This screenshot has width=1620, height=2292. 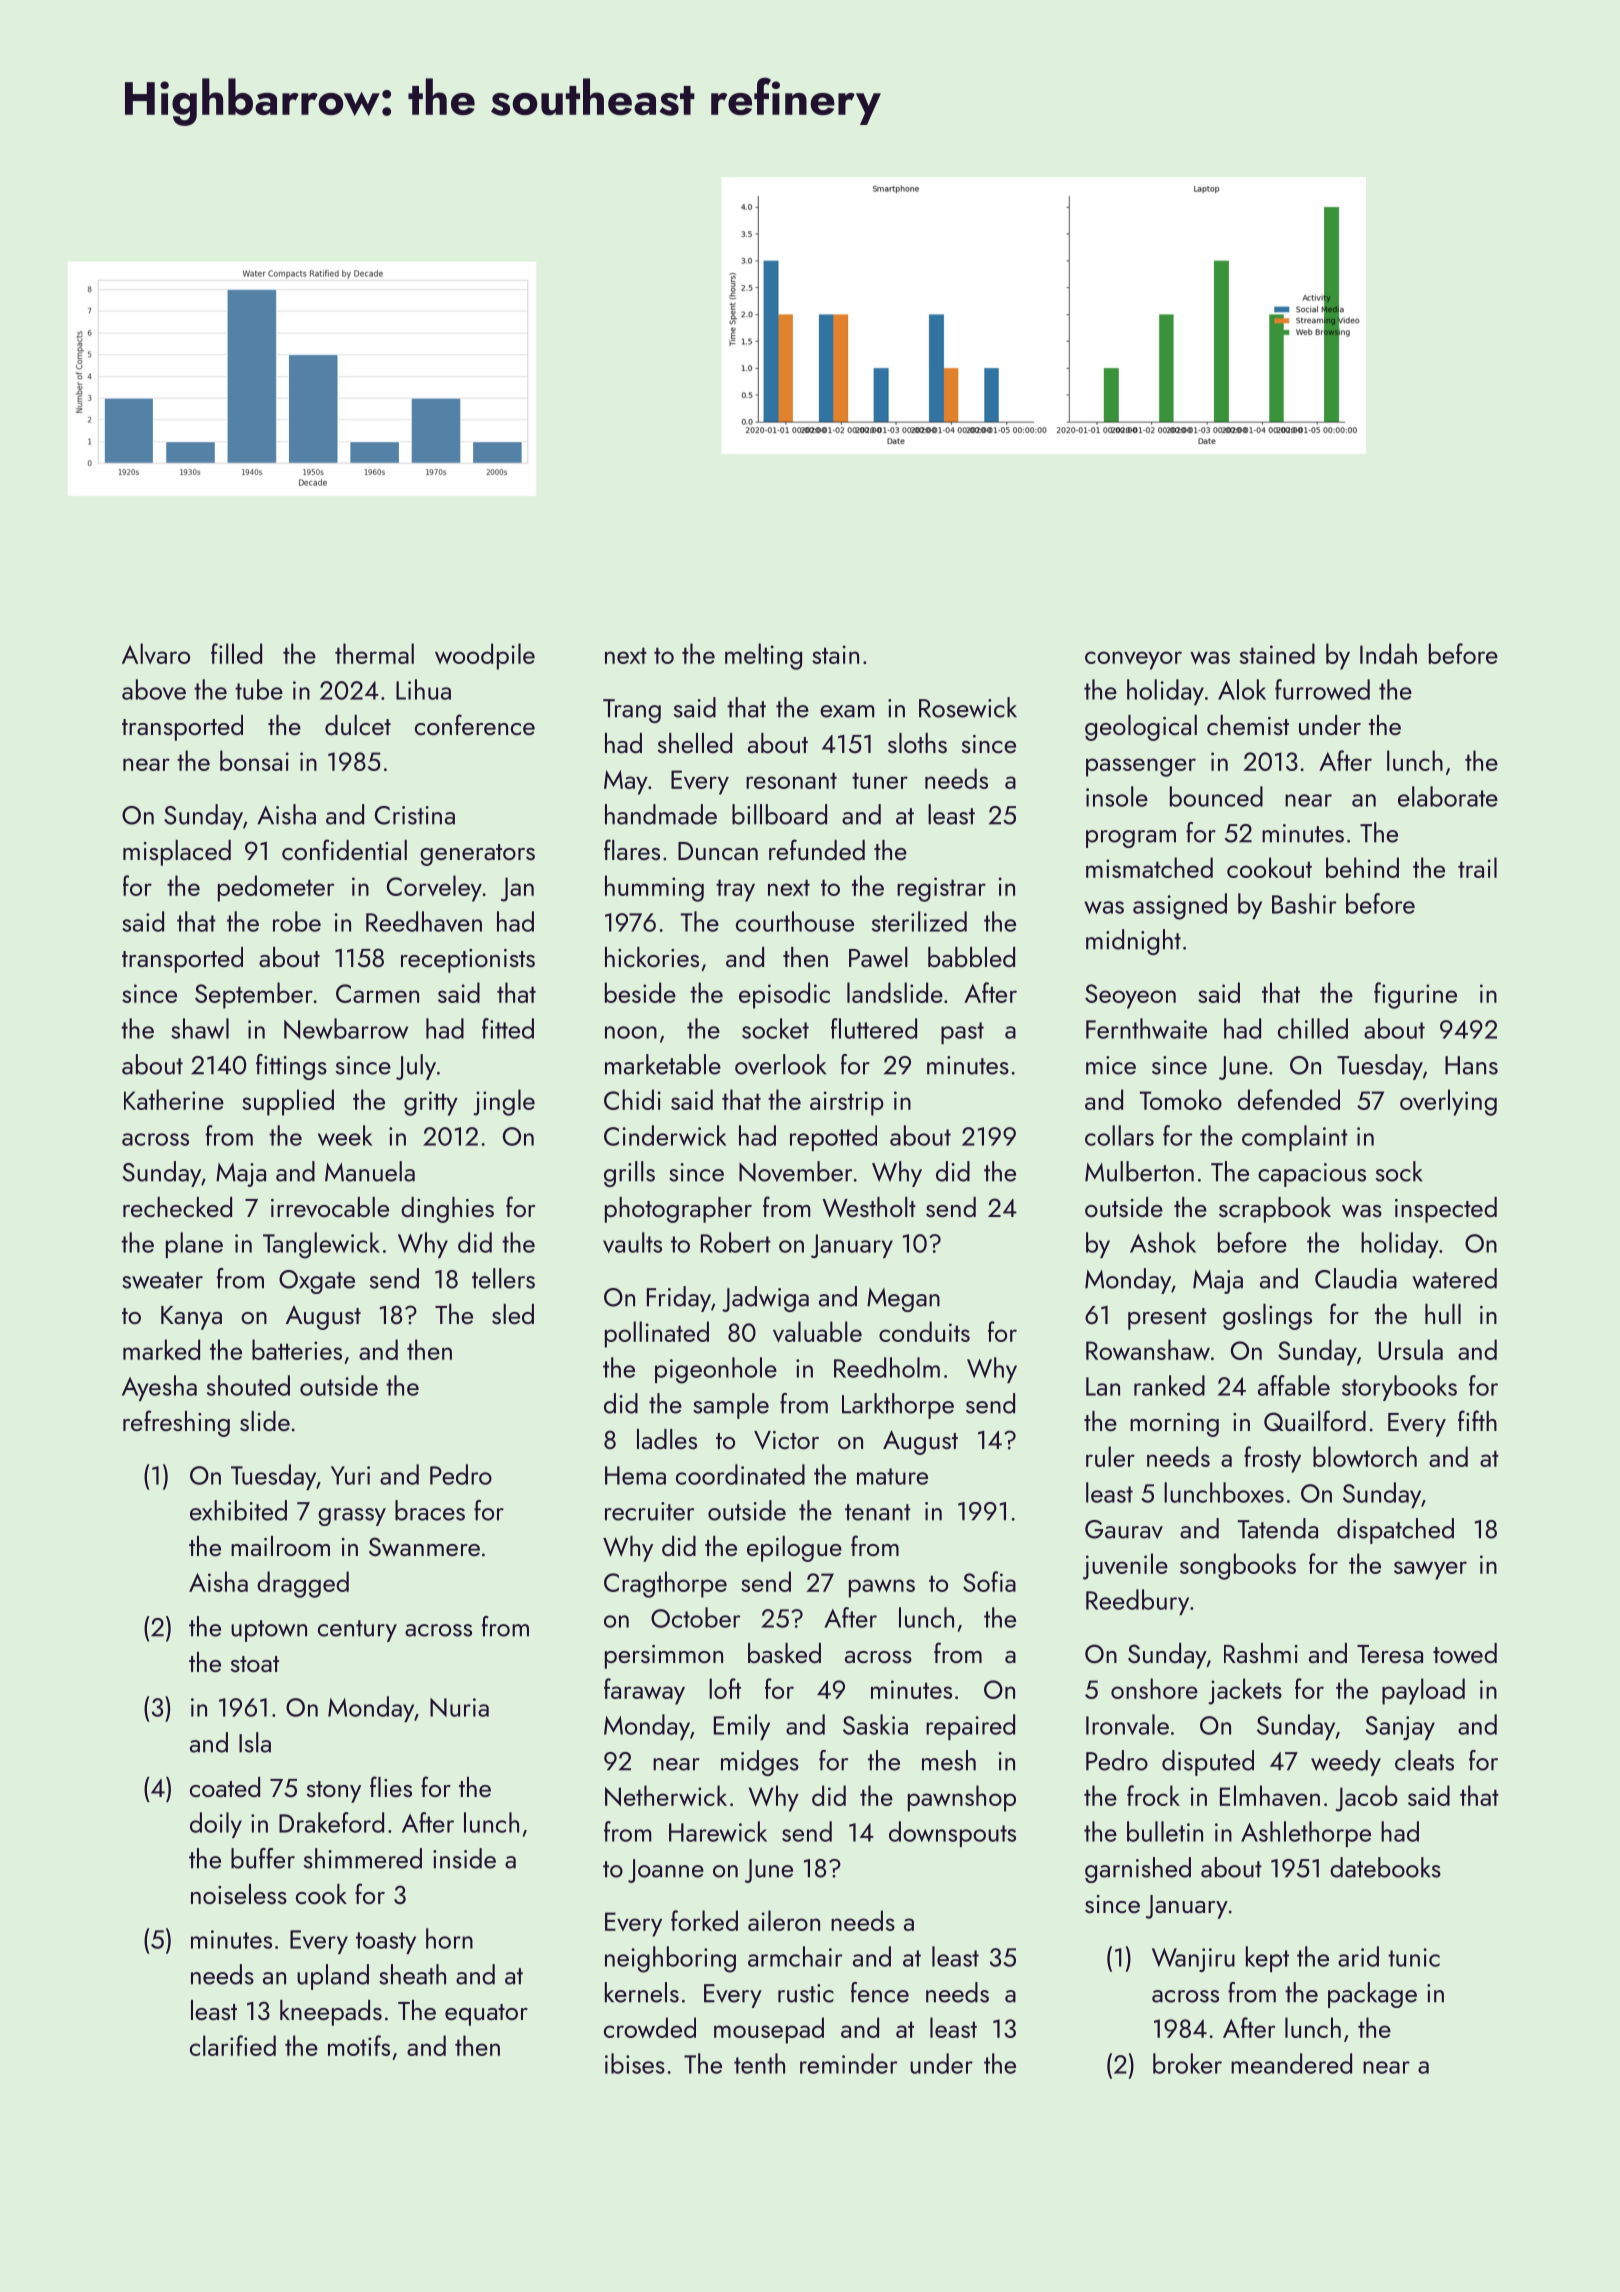 What do you see at coordinates (654, 888) in the screenshot?
I see `humming` at bounding box center [654, 888].
